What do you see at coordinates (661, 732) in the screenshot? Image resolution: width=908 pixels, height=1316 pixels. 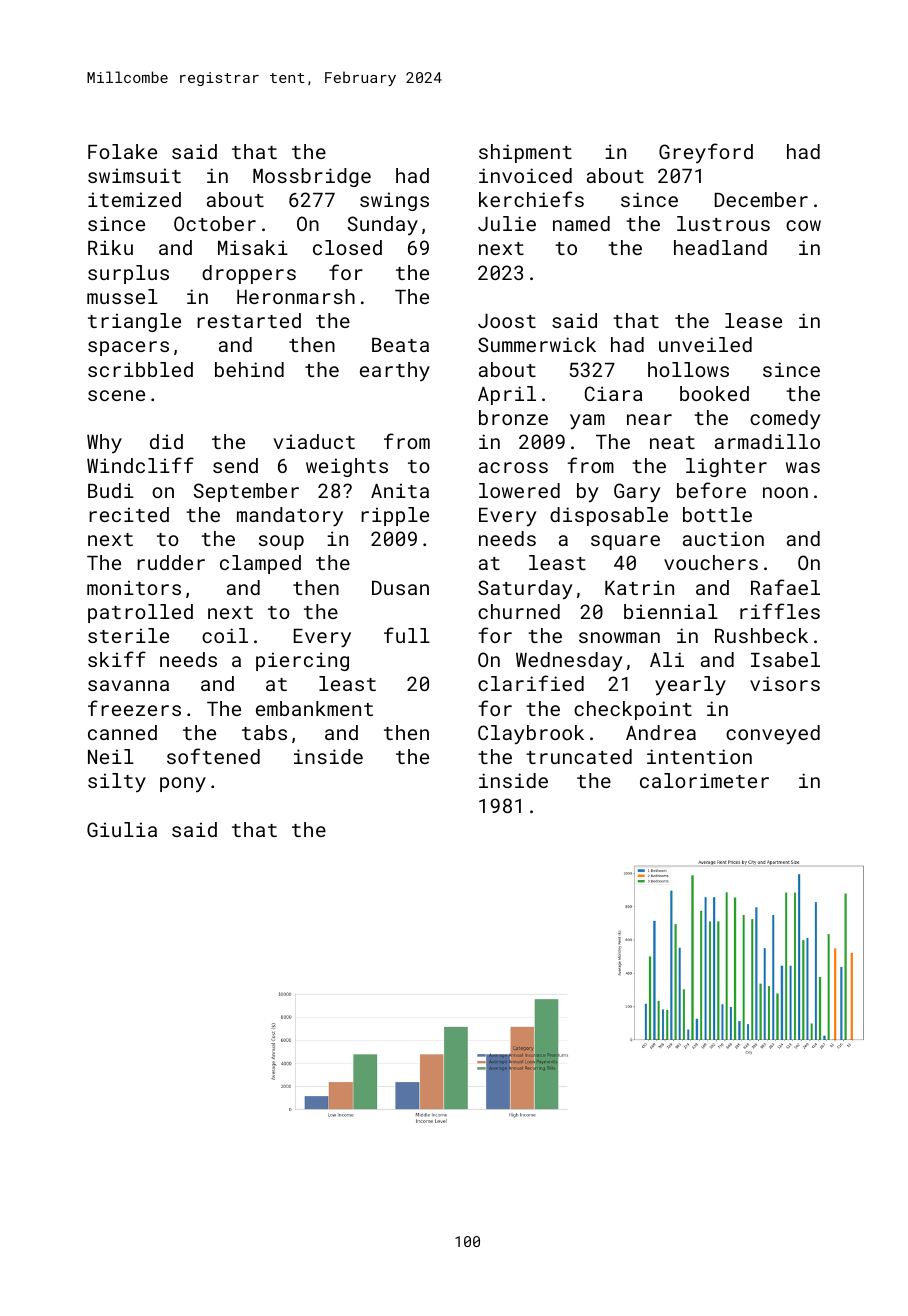 I see `Andrea` at bounding box center [661, 732].
